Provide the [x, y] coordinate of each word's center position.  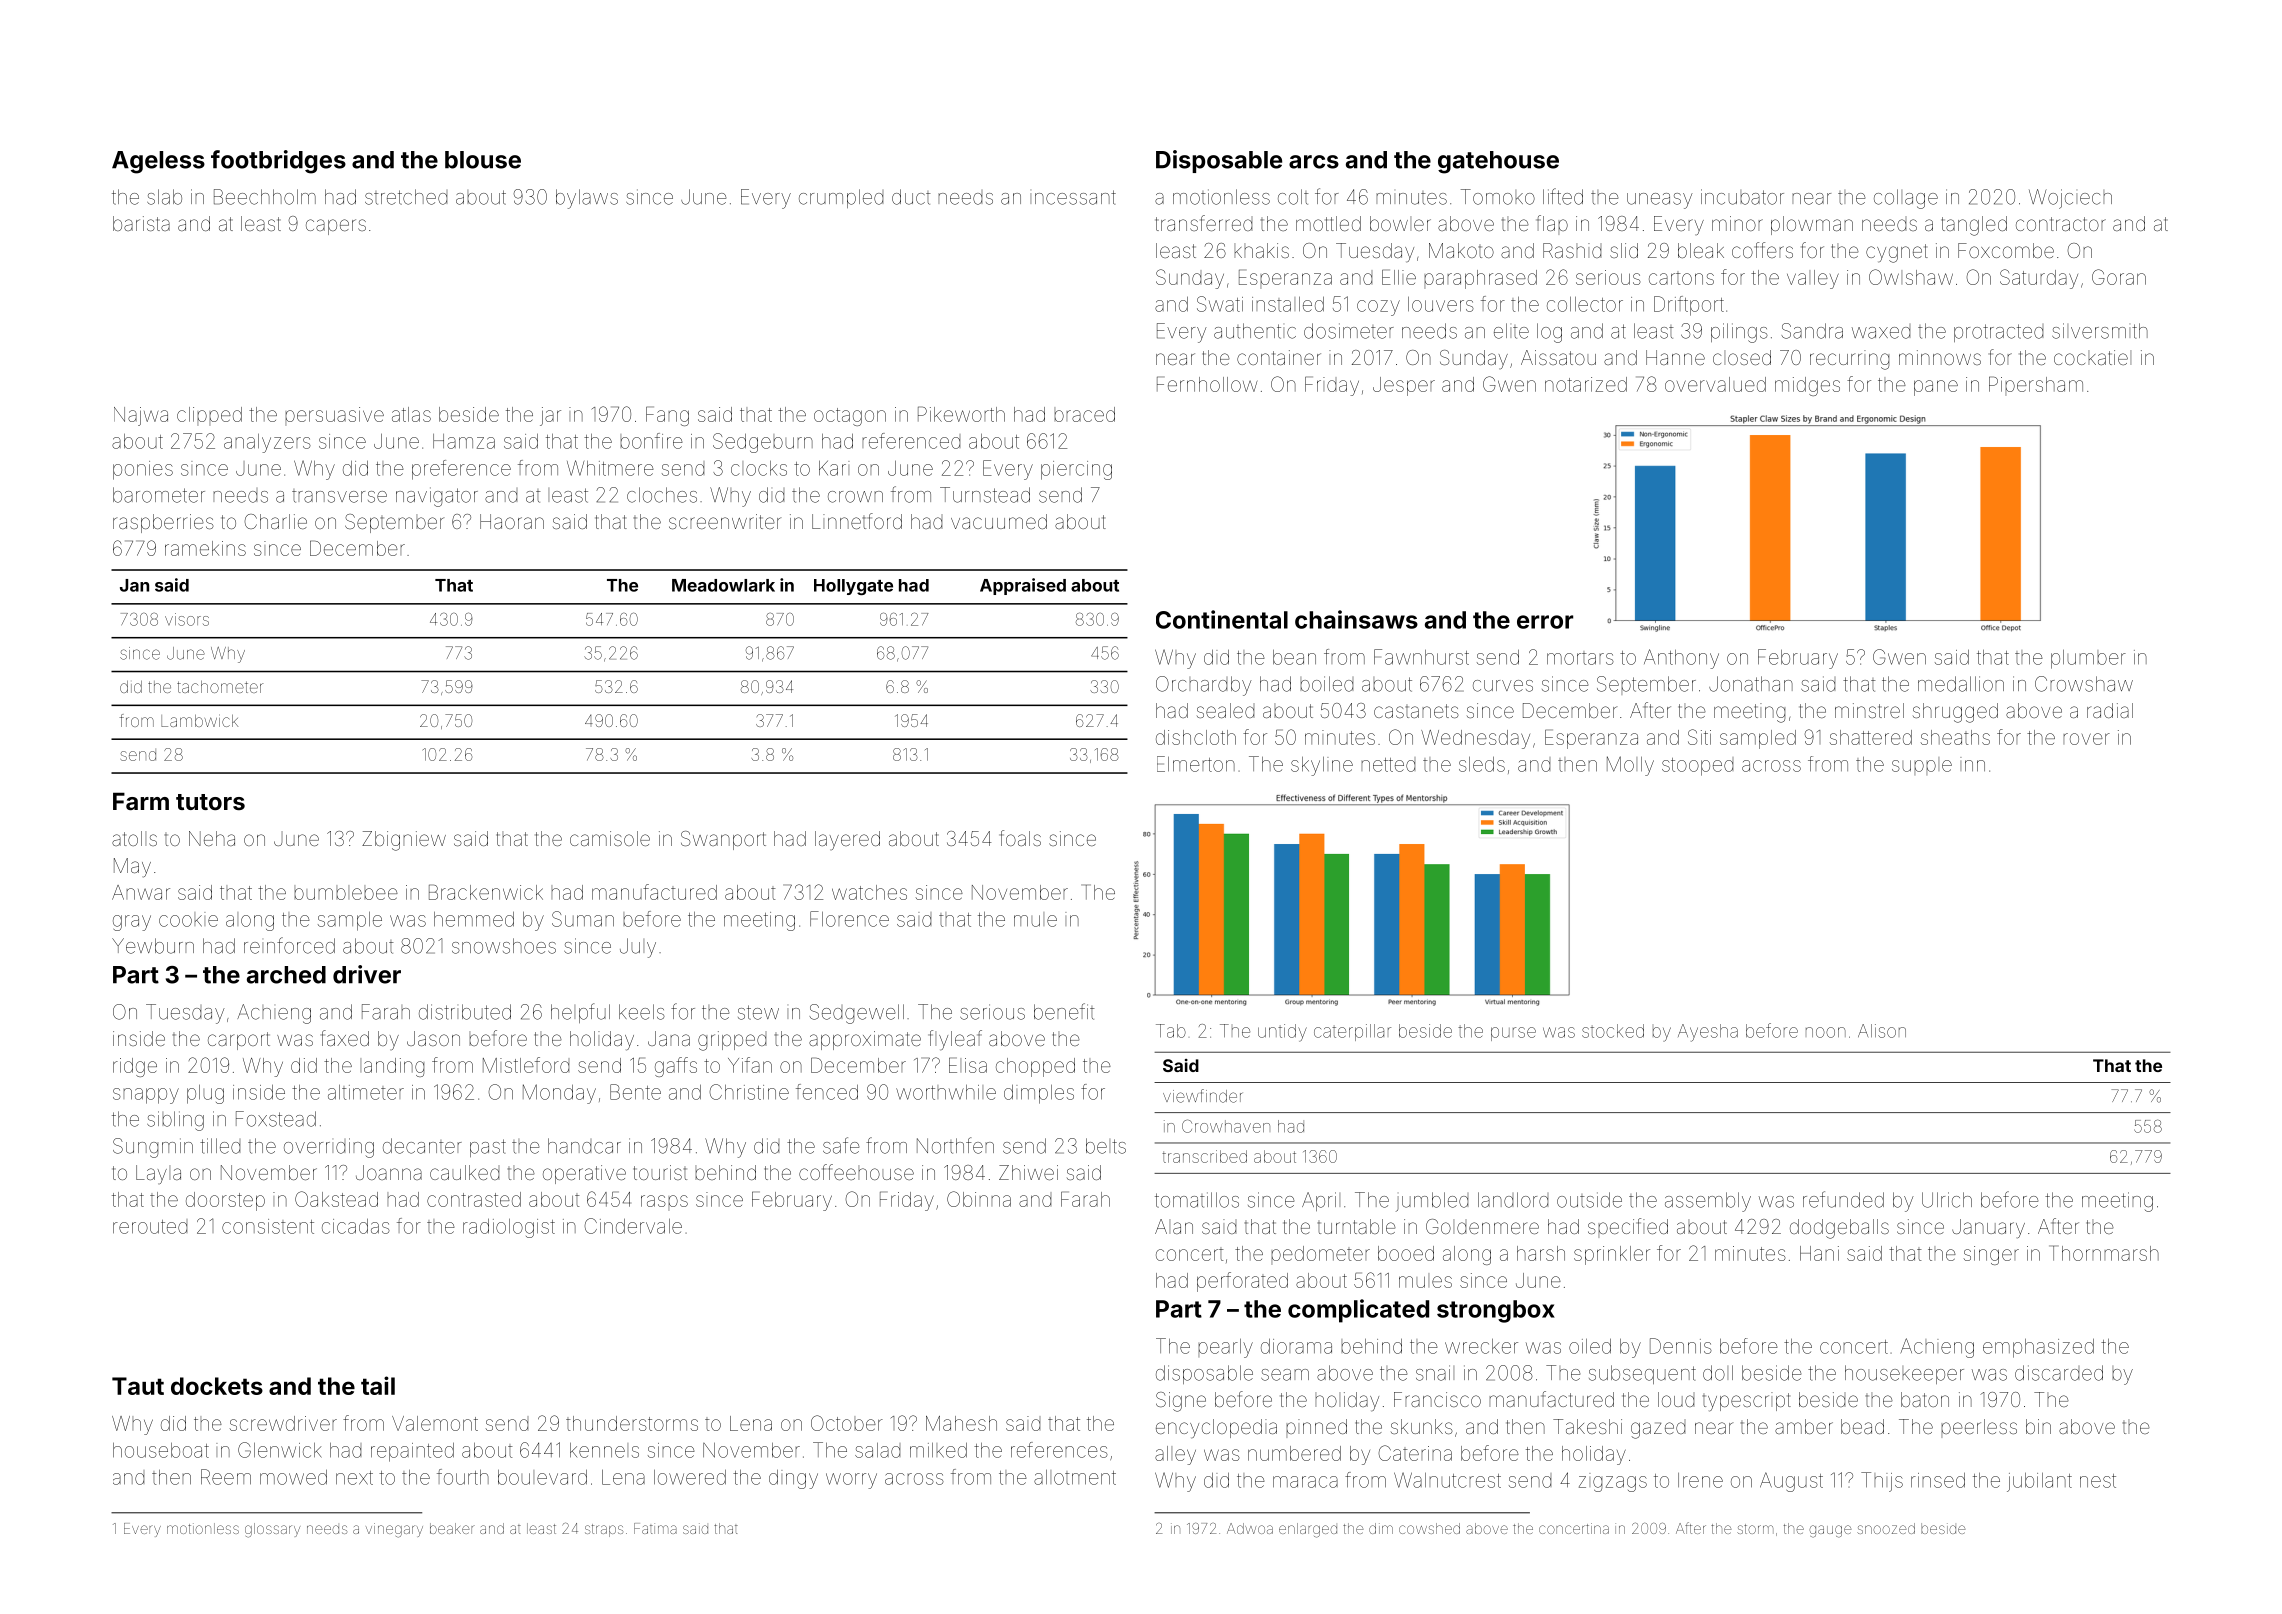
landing [392, 1067]
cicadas [356, 1226]
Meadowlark [723, 585]
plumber [2088, 659]
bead [1862, 1426]
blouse [483, 160]
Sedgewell [856, 1014]
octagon [850, 417]
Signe [1181, 1402]
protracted [1998, 333]
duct [911, 197]
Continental [1222, 619]
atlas [411, 414]
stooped [1697, 767]
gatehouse [1498, 162]
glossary [272, 1530]
